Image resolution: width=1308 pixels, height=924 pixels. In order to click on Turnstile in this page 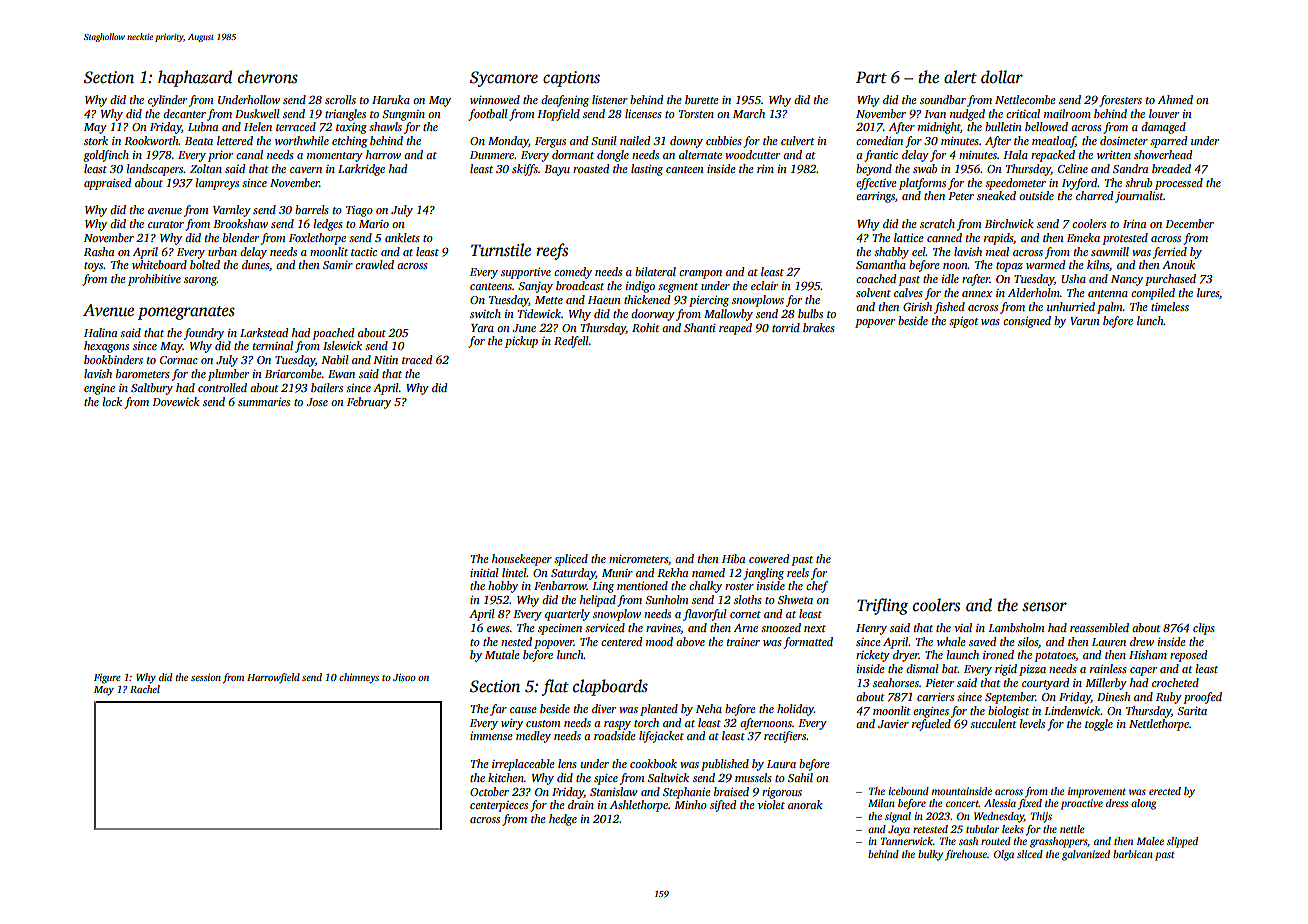, I will do `click(501, 250)`.
